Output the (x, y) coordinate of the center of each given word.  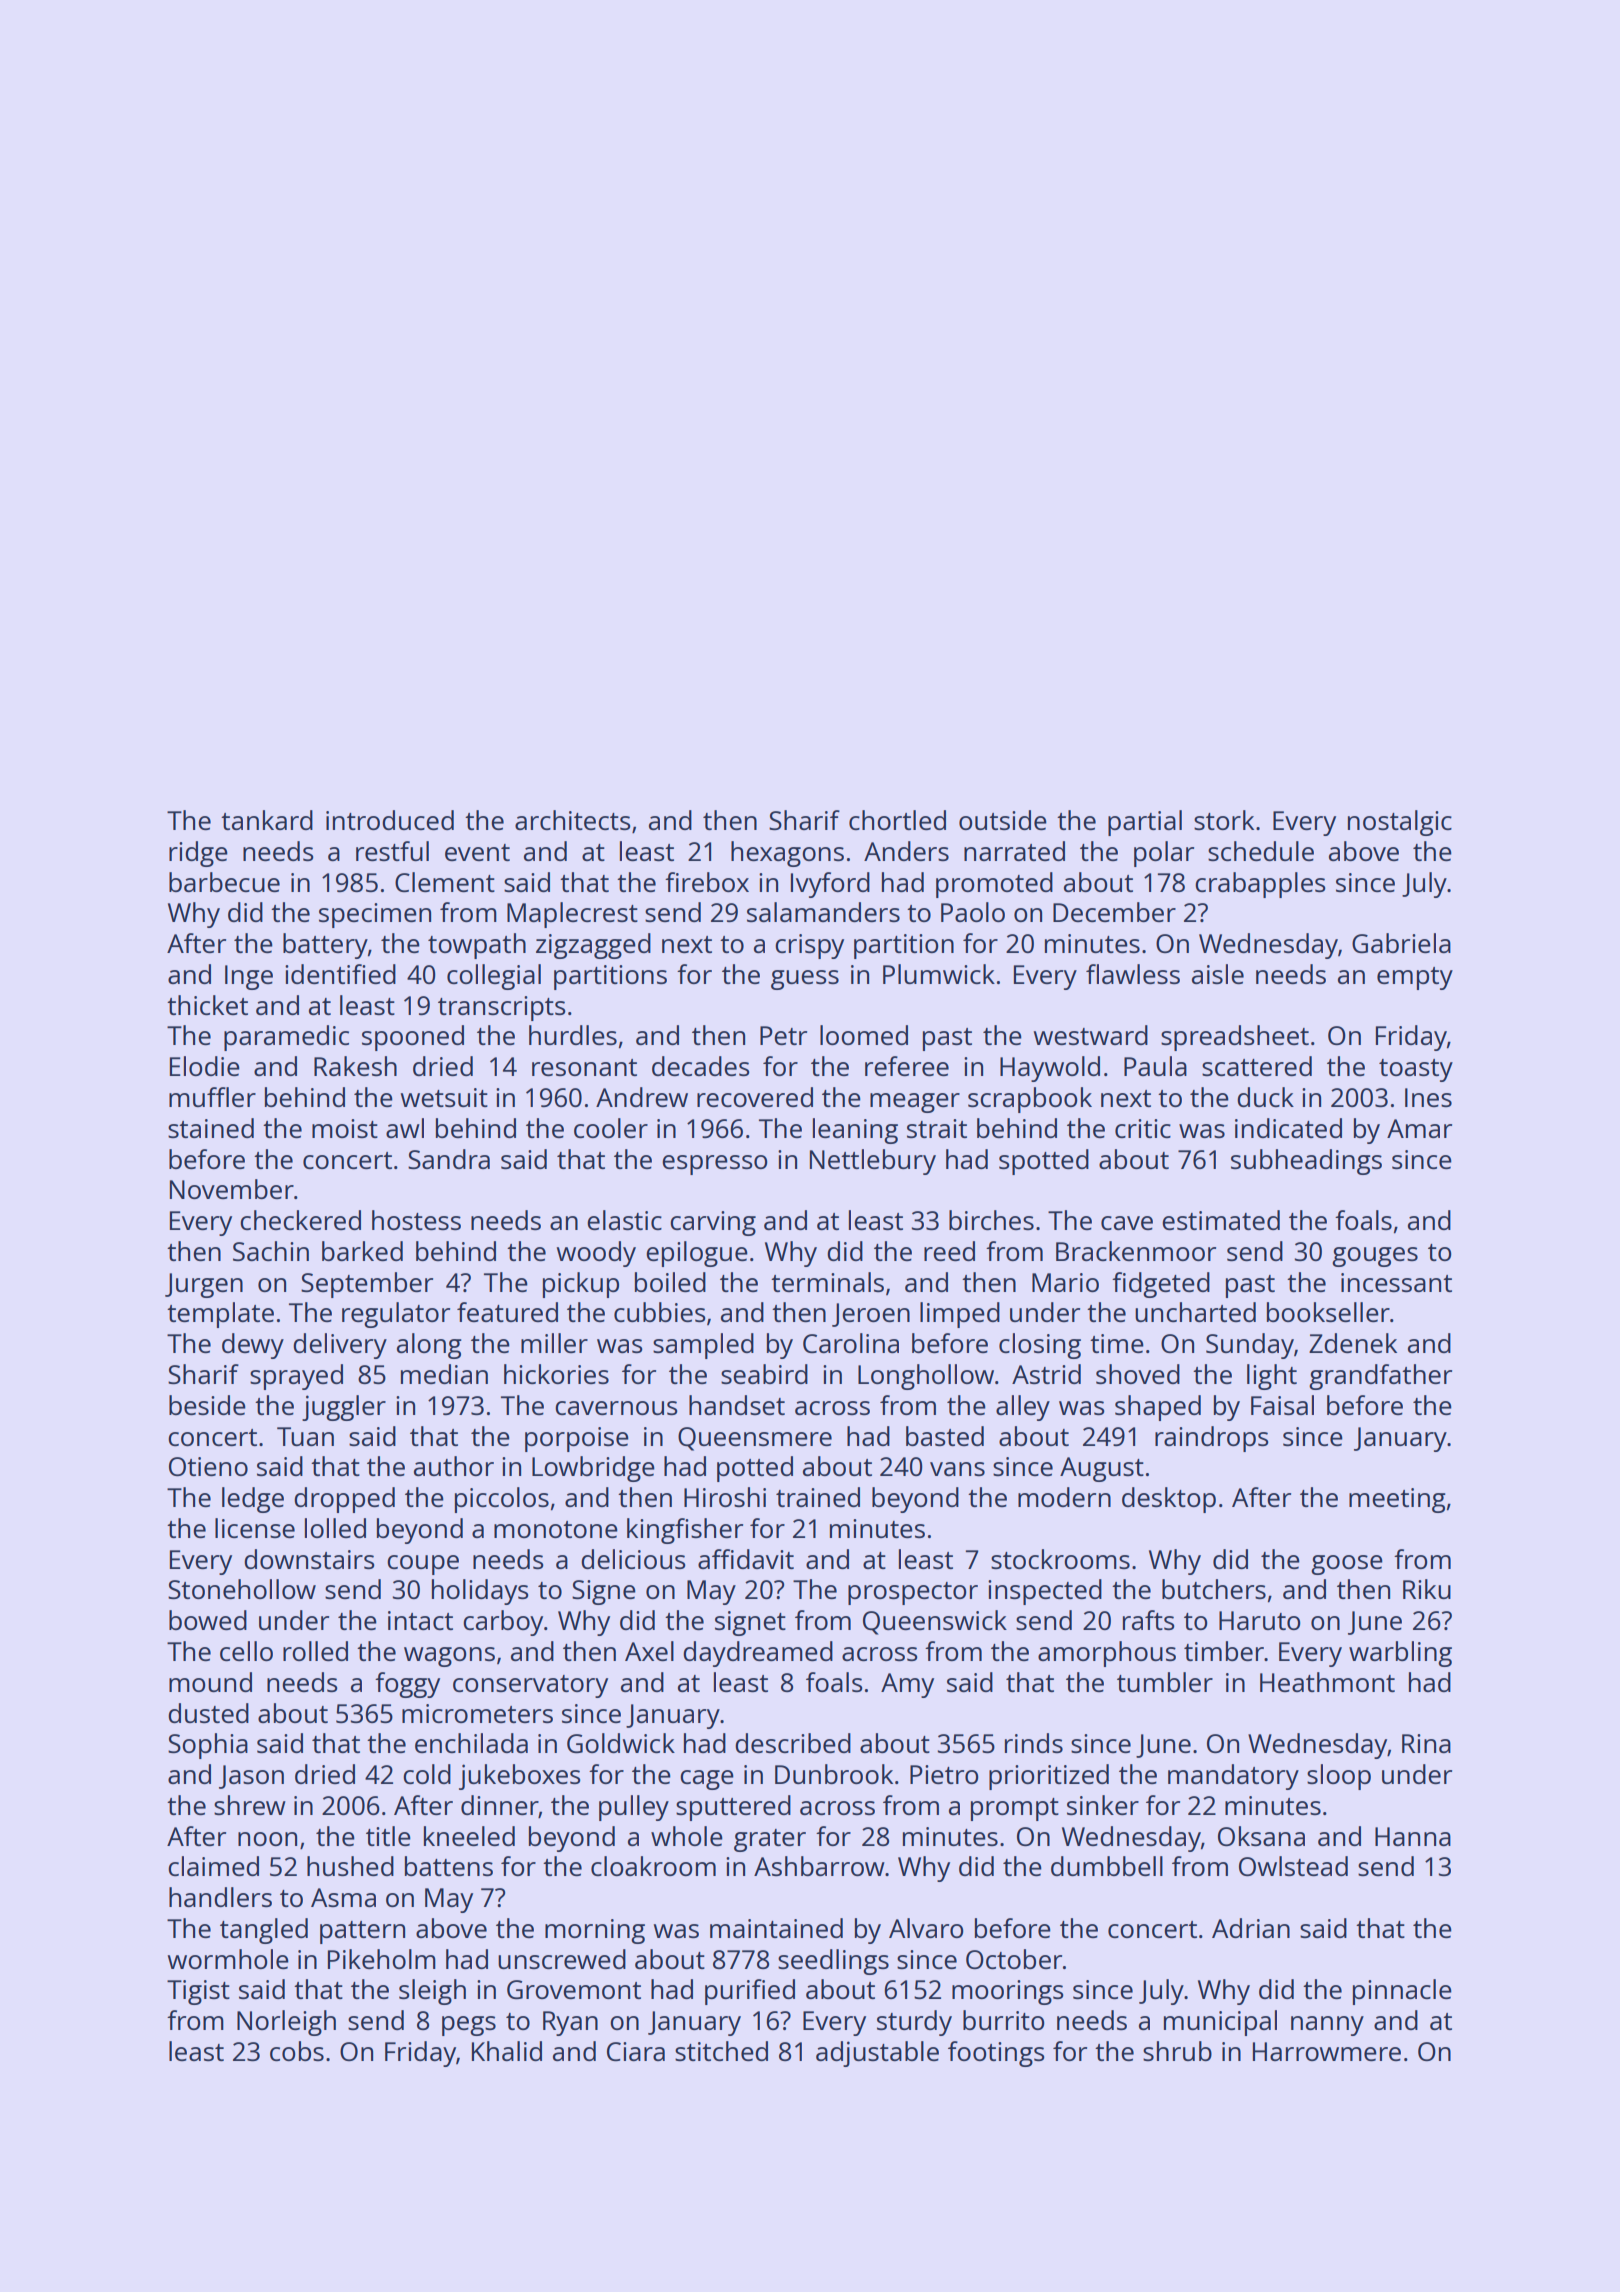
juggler (344, 1408)
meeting (1397, 1500)
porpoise (577, 1439)
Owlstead (1293, 1866)
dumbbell (1107, 1866)
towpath (477, 946)
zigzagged (593, 946)
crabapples (1260, 885)
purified (750, 1992)
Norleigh (286, 2023)
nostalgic (1400, 823)
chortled (897, 820)
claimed (213, 1866)
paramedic (286, 1038)
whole (687, 1836)
